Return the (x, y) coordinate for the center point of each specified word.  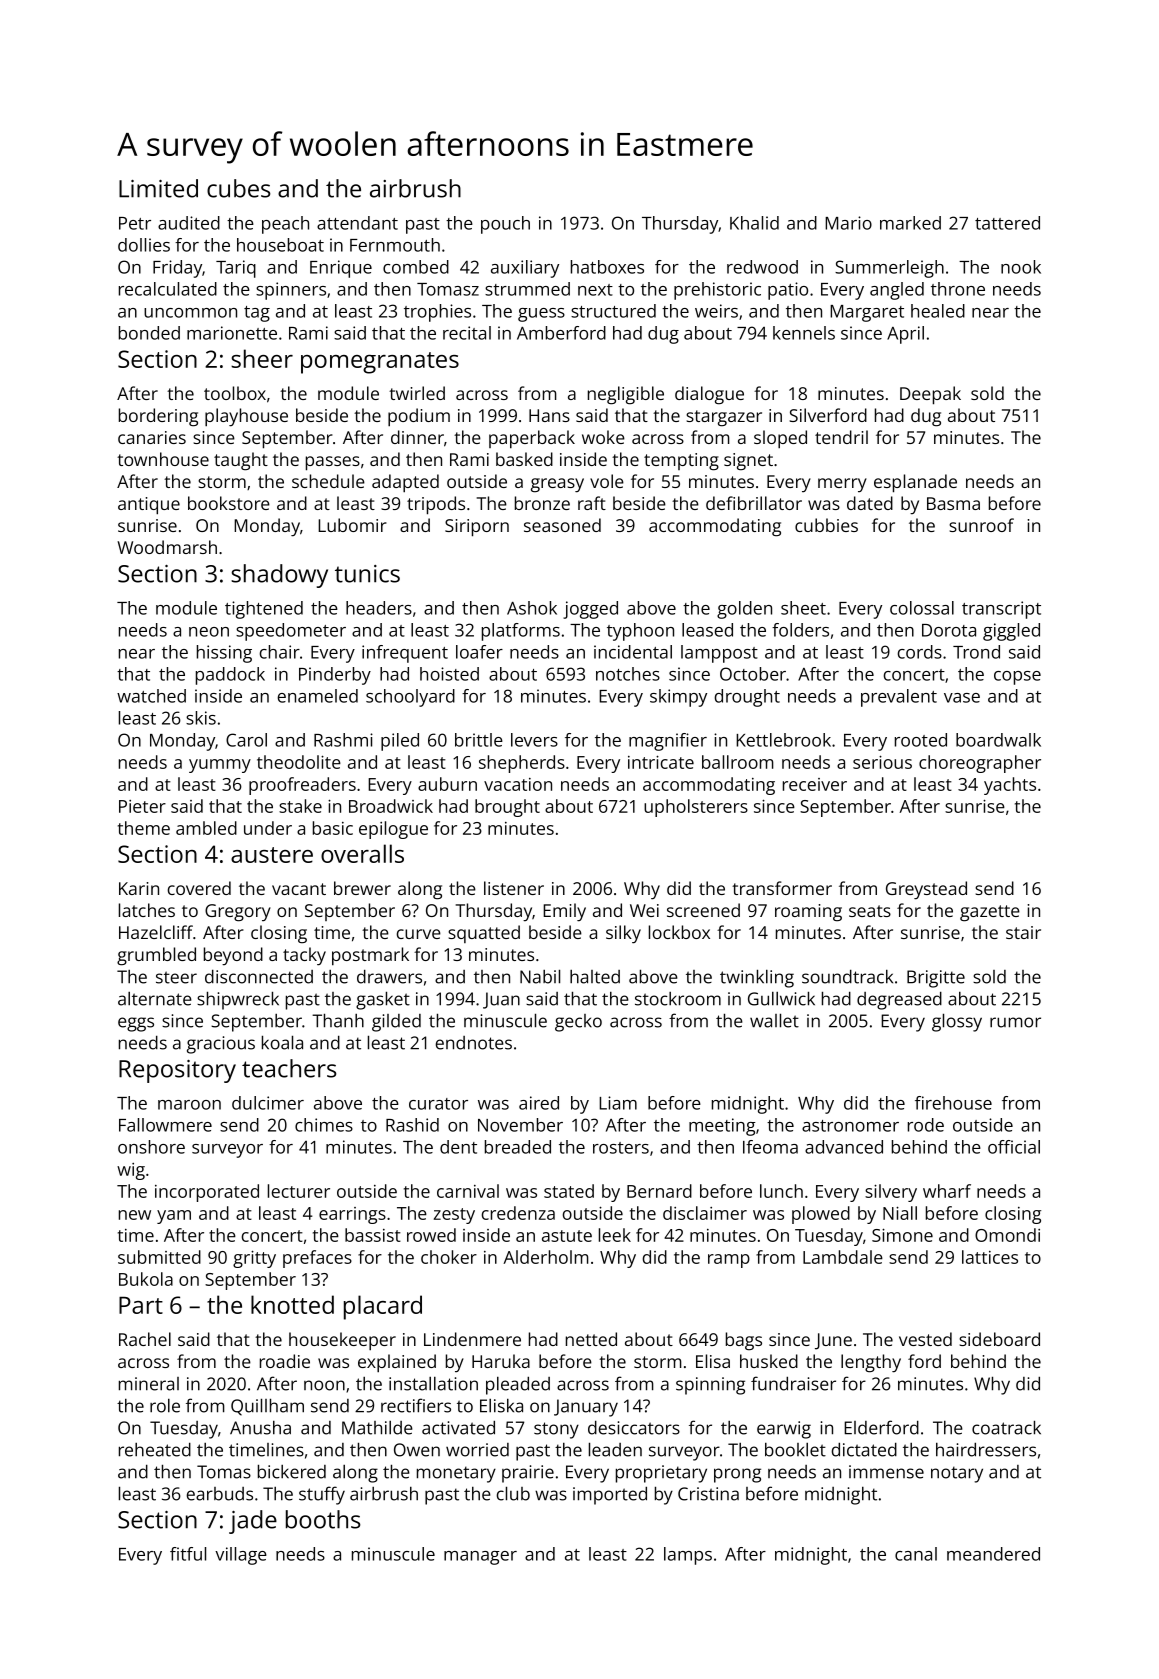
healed (938, 311)
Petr (135, 223)
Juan (501, 1000)
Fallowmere (165, 1125)
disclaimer (705, 1213)
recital (467, 333)
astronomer (850, 1126)
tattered (1007, 223)
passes (333, 463)
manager (480, 1558)
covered (199, 888)
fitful (188, 1554)
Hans (549, 415)
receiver (815, 784)
